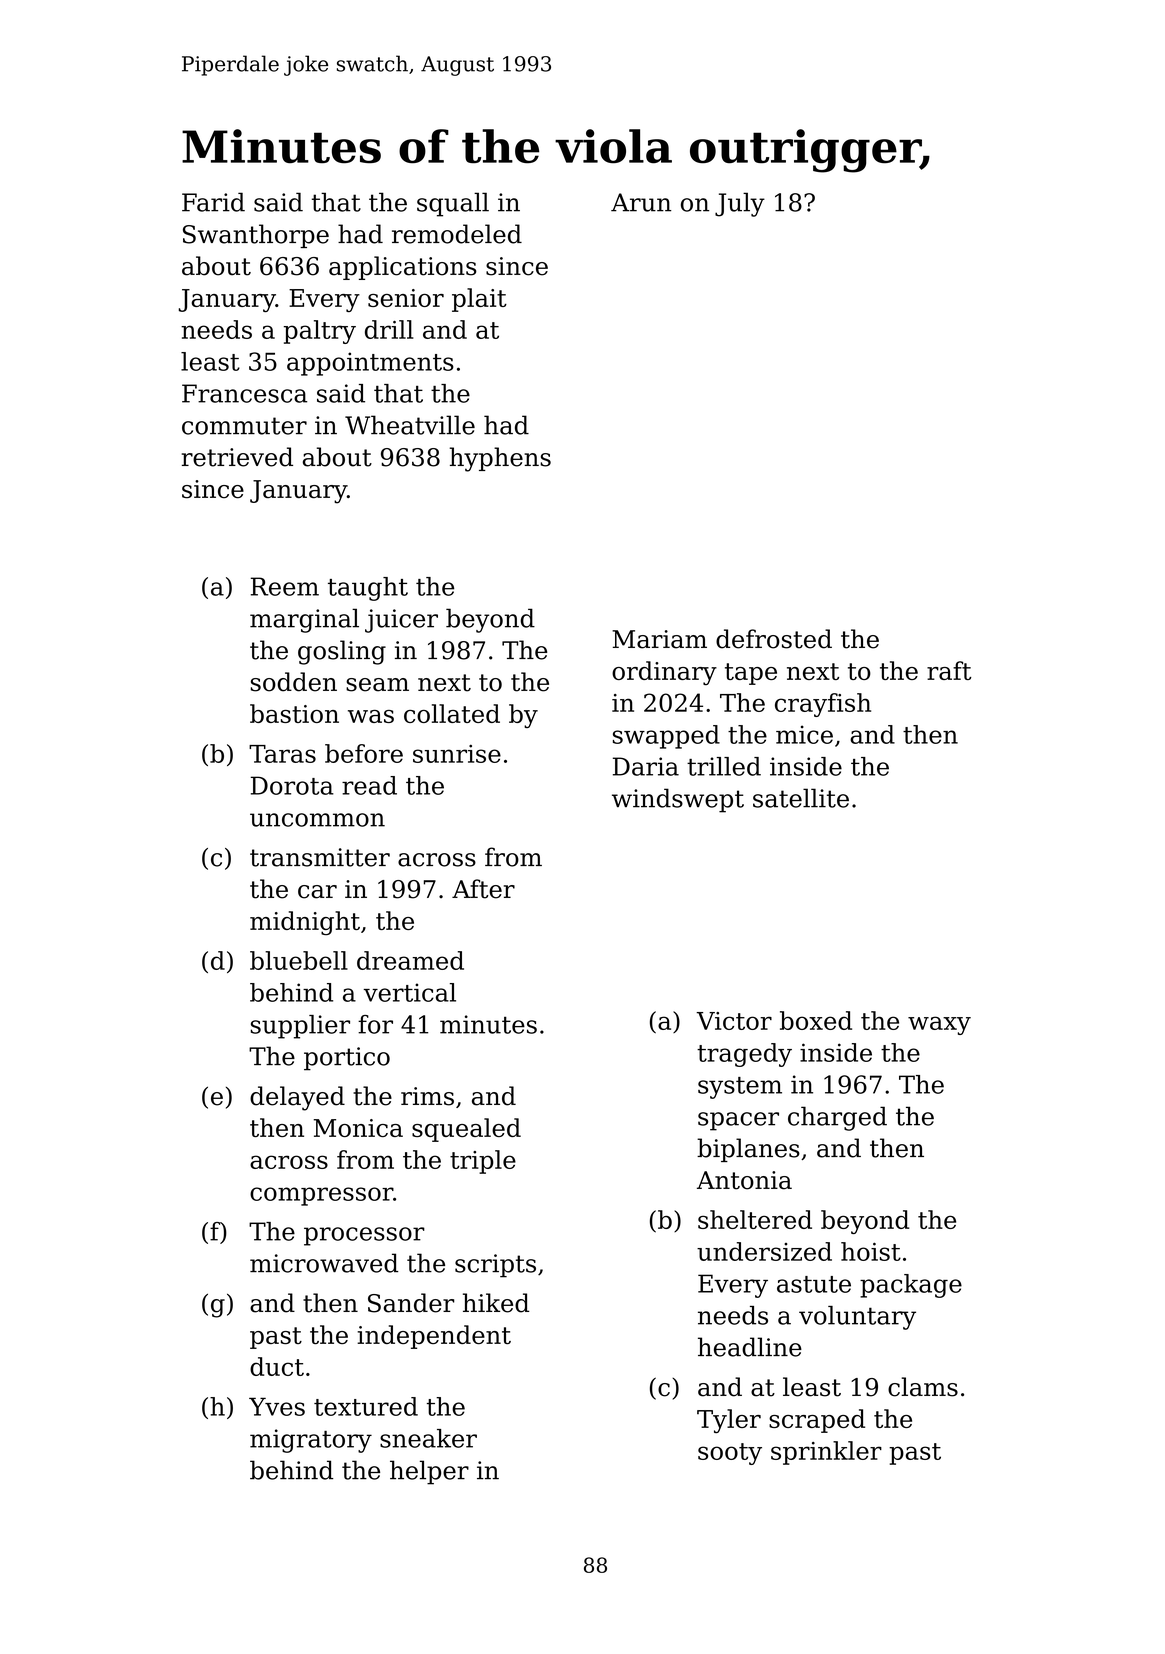 This page has height=1654, width=1165. Describe the element at coordinates (317, 820) in the page. I see `uncommon` at that location.
